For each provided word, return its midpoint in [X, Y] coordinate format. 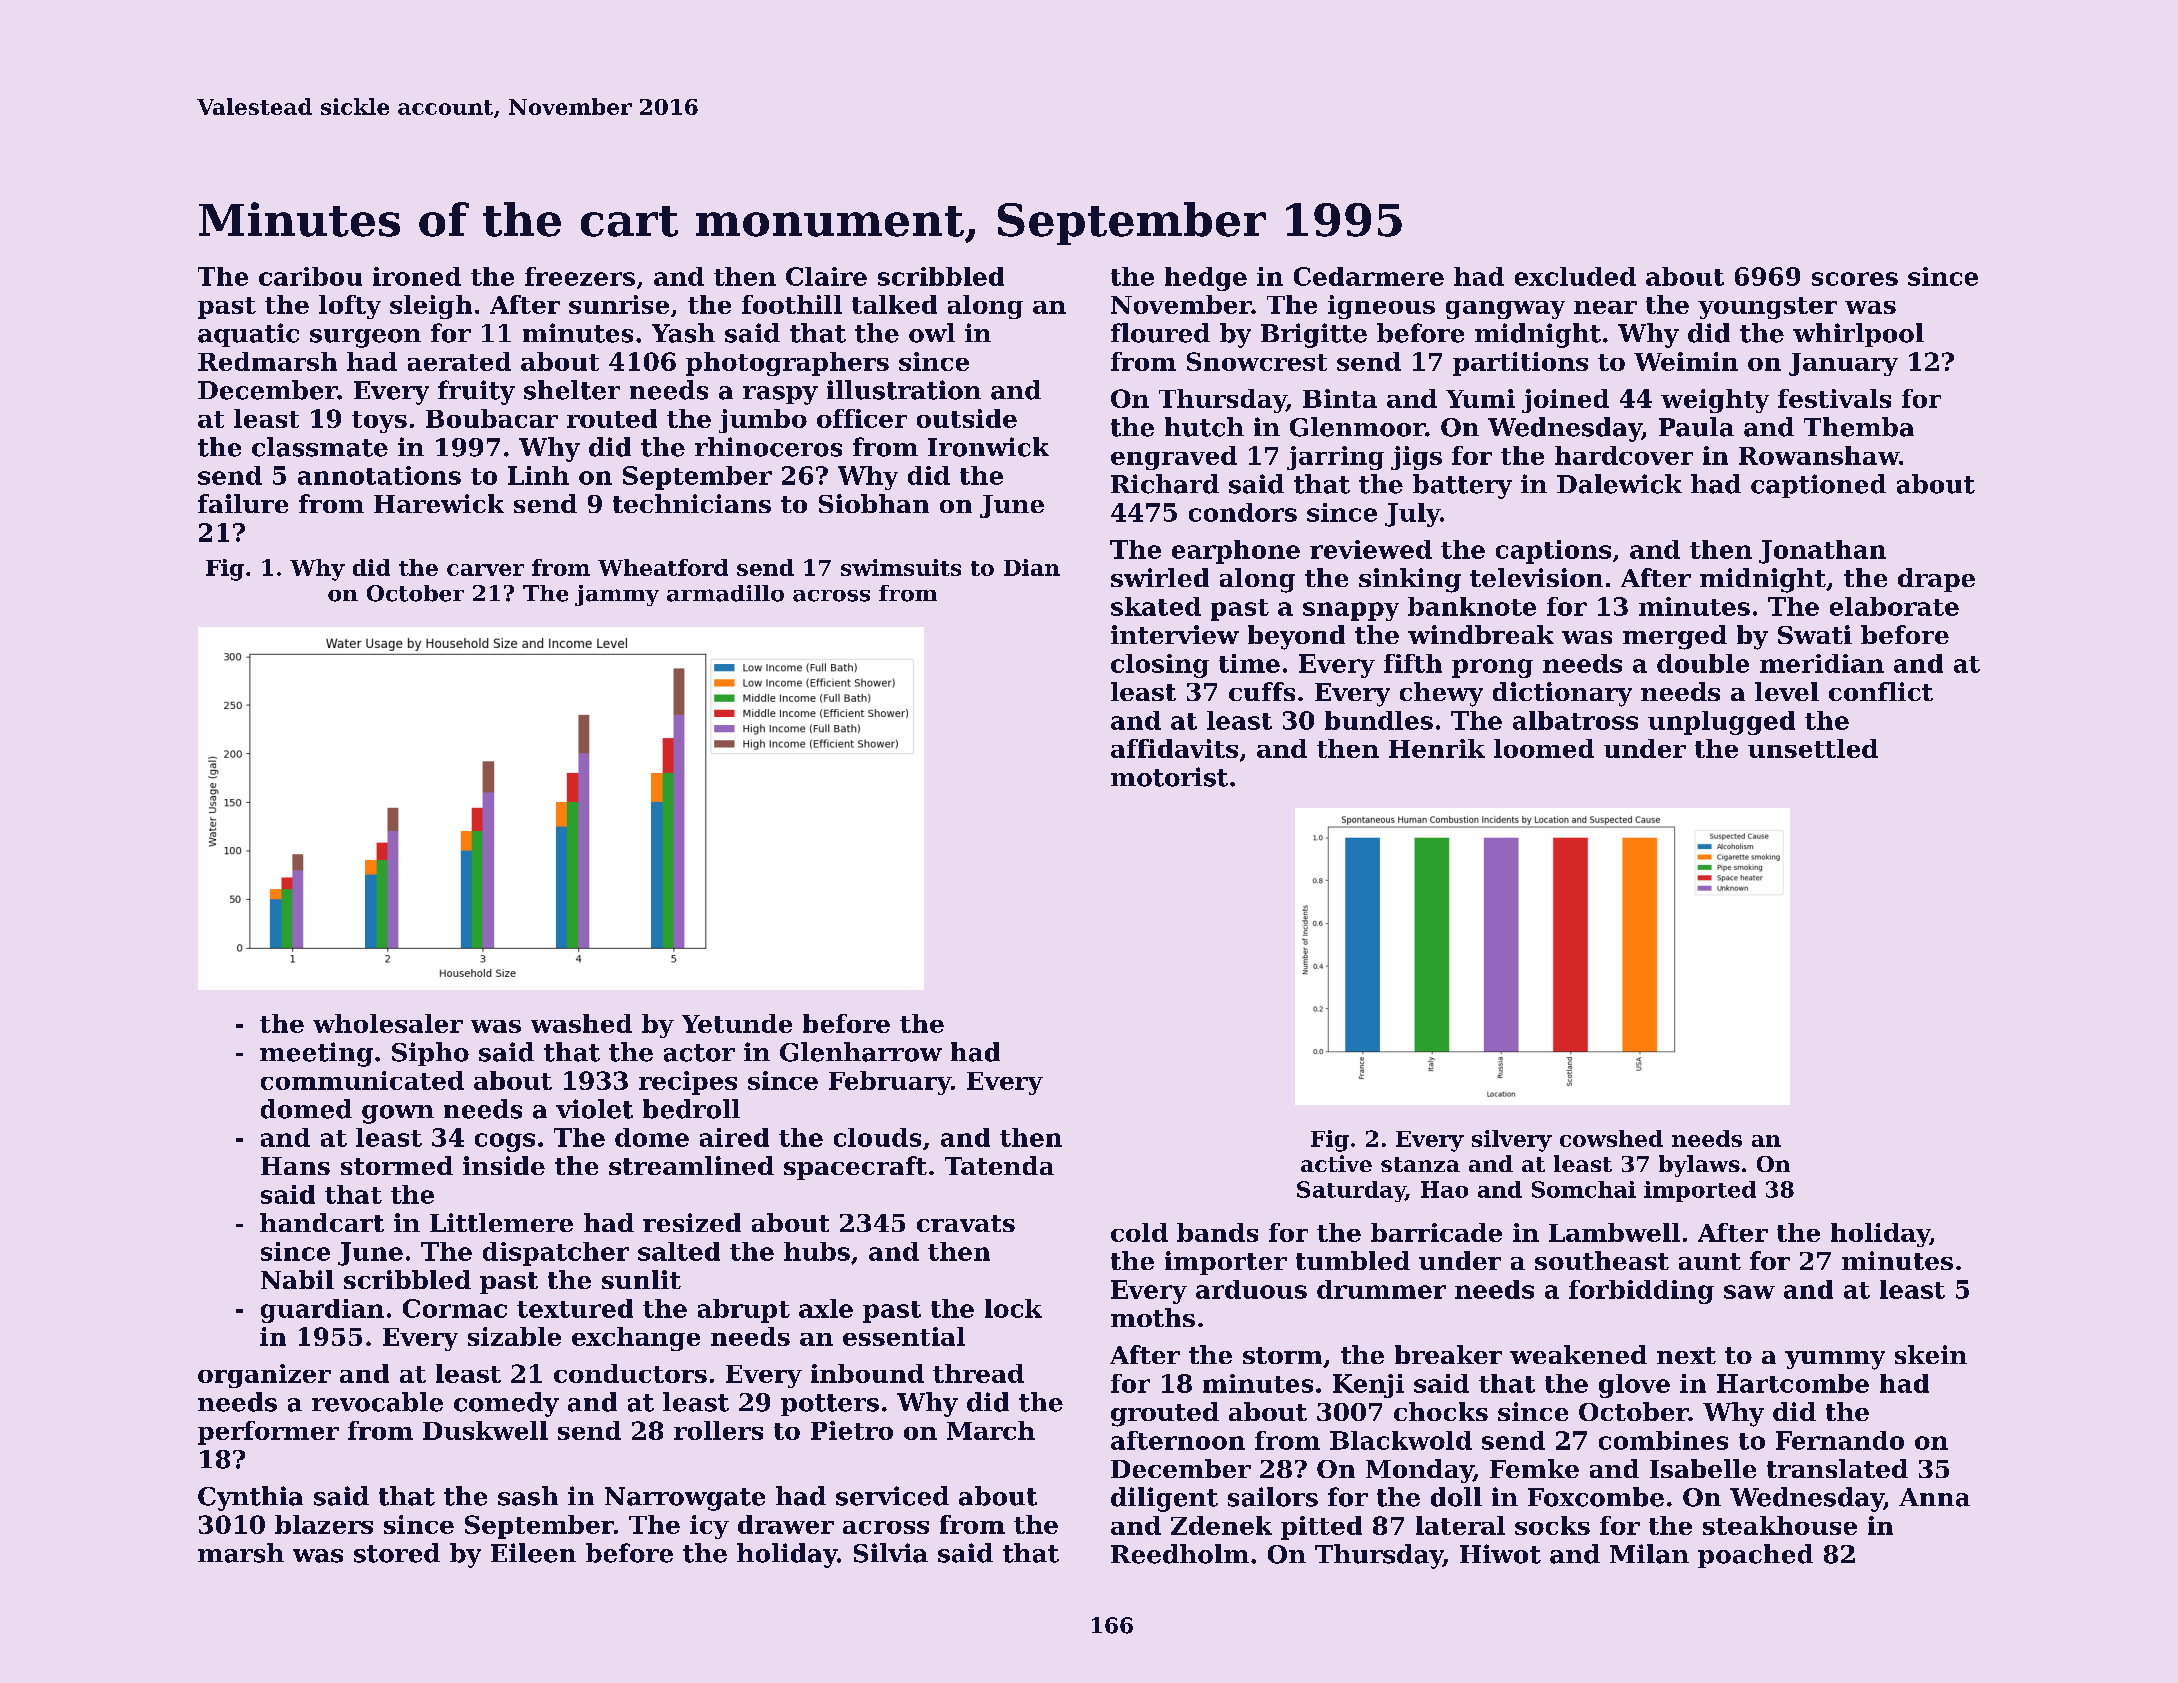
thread [978, 1373]
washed [581, 1023]
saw [1749, 1292]
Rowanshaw [1819, 455]
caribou [310, 276]
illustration [904, 390]
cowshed [1611, 1138]
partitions [1520, 364]
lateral [1460, 1525]
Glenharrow [861, 1052]
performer [268, 1433]
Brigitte [1314, 335]
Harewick [439, 503]
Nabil [297, 1279]
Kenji [1368, 1386]
